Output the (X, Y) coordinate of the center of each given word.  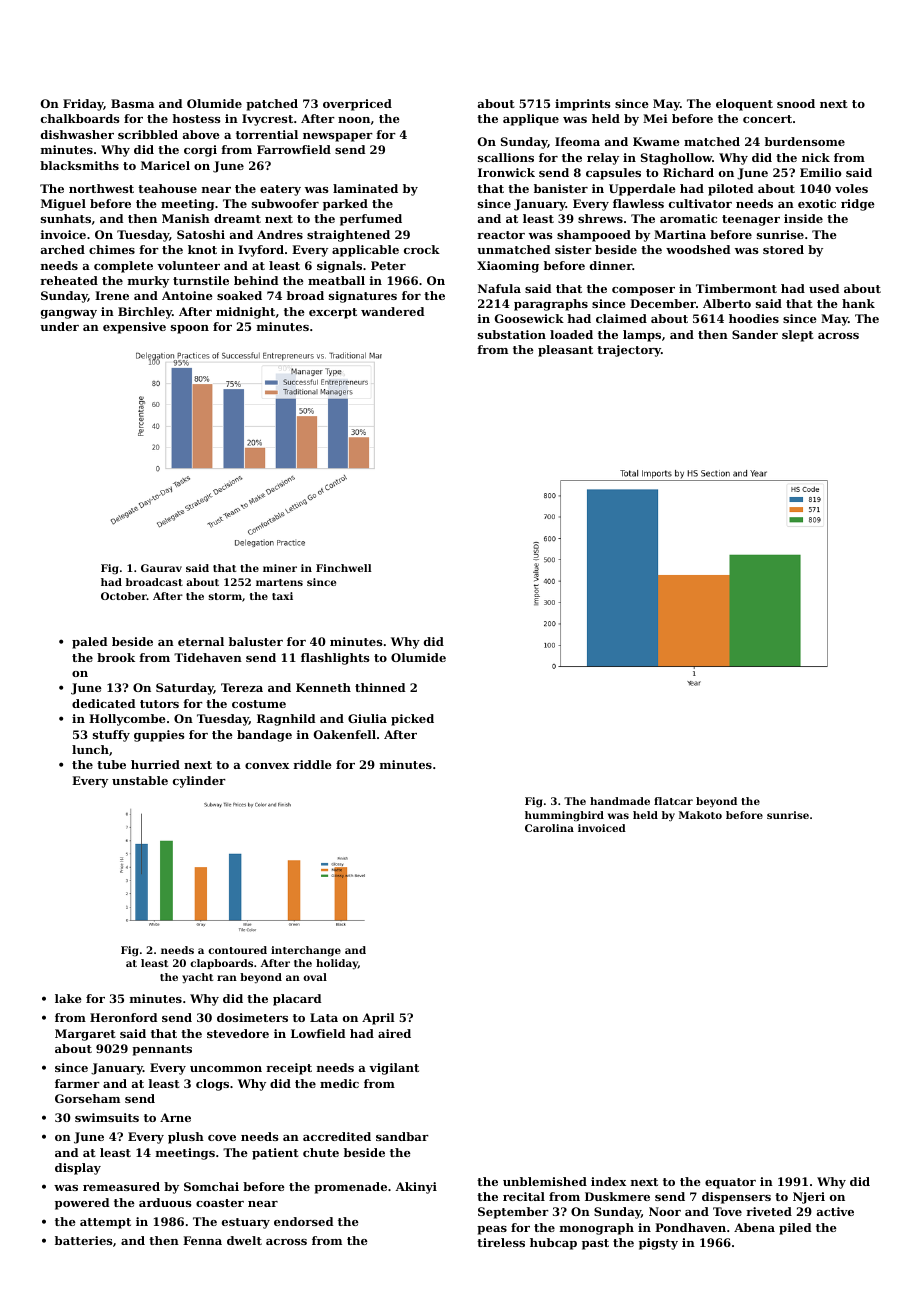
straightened (348, 236)
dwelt (244, 1240)
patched (272, 105)
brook (116, 657)
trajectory (629, 351)
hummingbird (564, 816)
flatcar (673, 801)
